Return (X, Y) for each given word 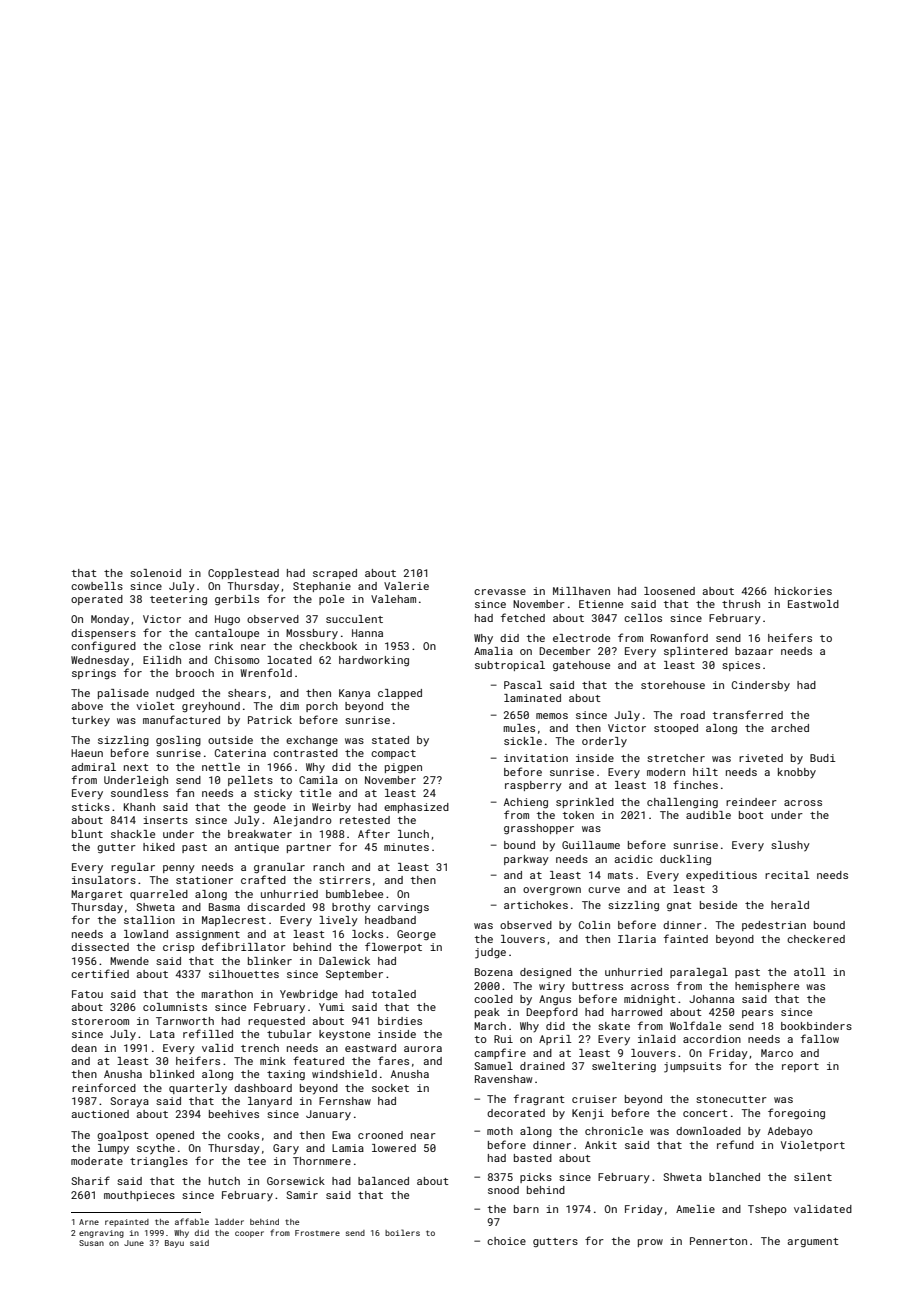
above (87, 706)
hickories (803, 591)
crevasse (500, 592)
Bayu (174, 1244)
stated (390, 740)
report (800, 1067)
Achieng (526, 803)
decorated (516, 1113)
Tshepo (767, 1210)
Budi (823, 758)
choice (506, 1241)
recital (787, 875)
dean (84, 1048)
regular (133, 868)
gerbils (237, 600)
